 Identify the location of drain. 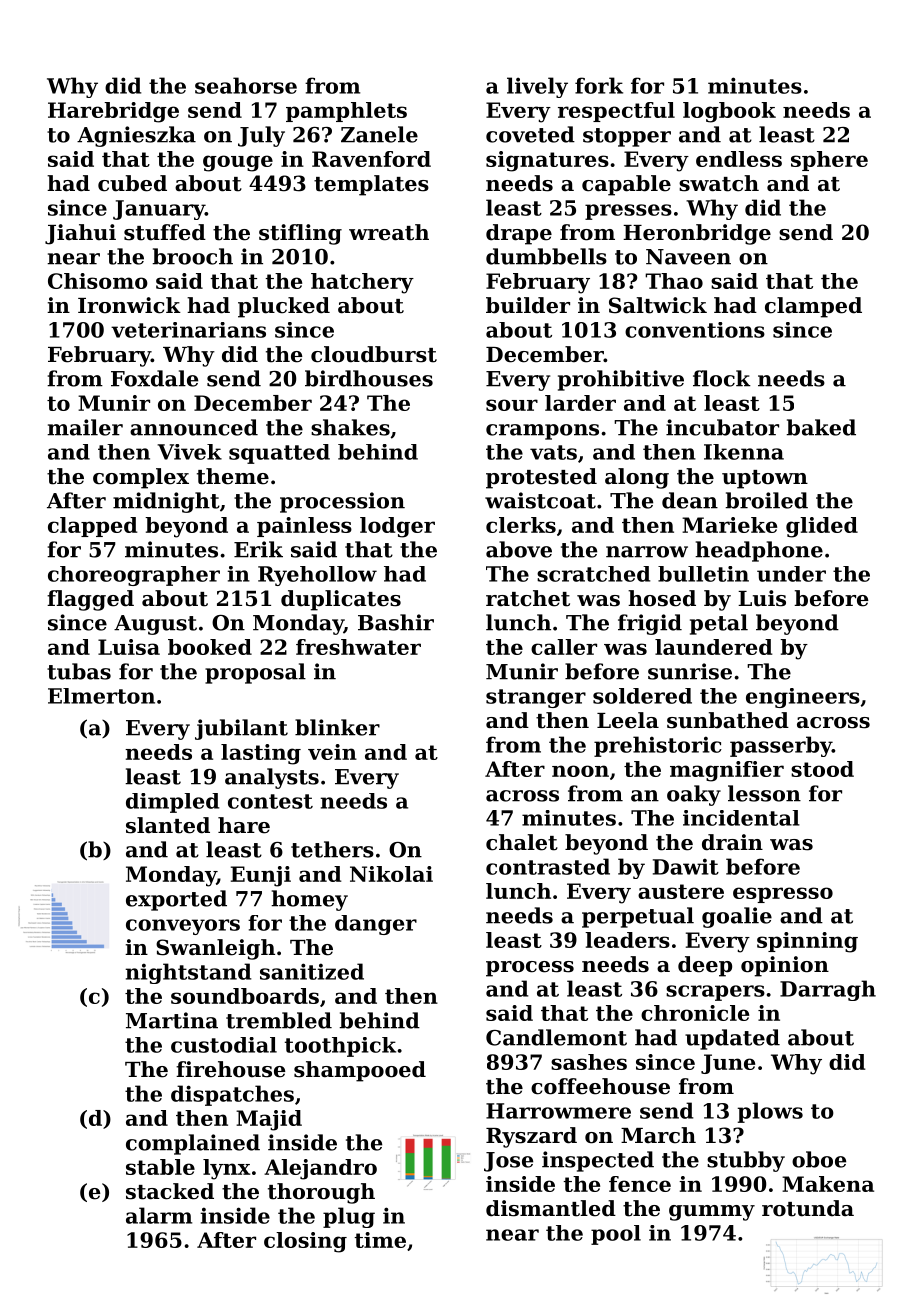
(732, 842).
